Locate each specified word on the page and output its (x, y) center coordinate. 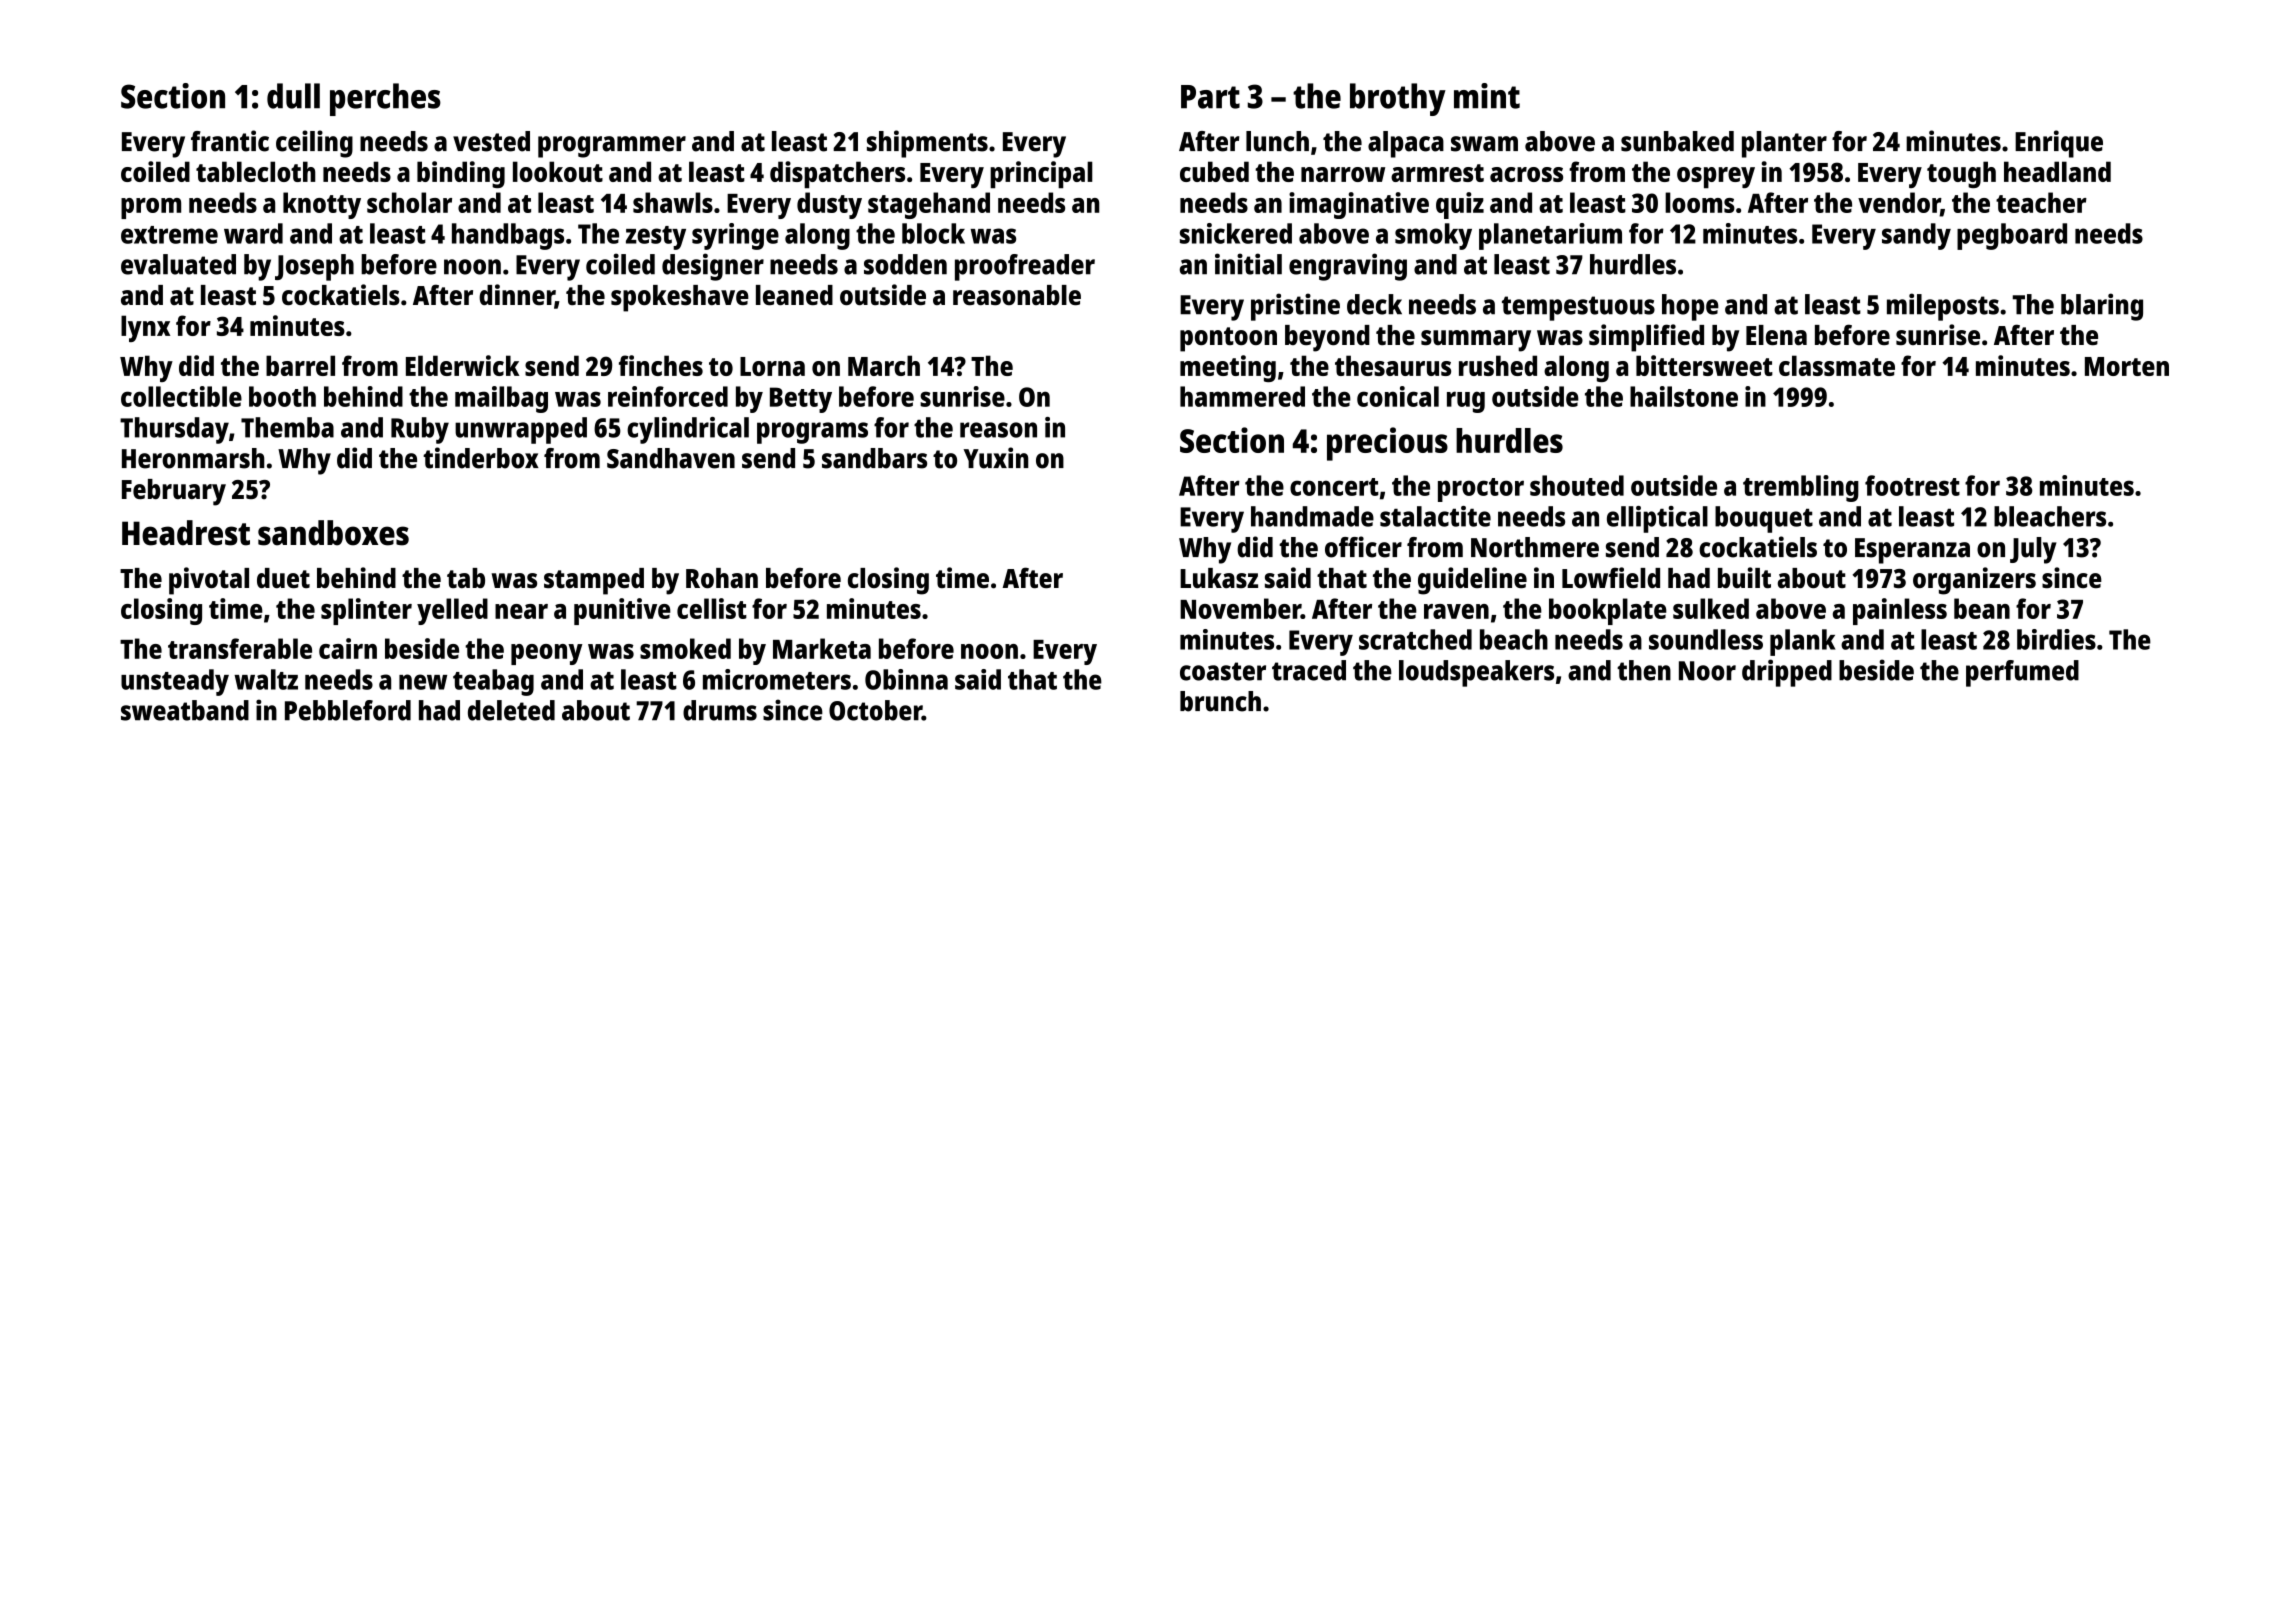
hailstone (1684, 396)
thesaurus (1393, 365)
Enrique (2059, 144)
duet (283, 578)
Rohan (722, 578)
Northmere (1535, 547)
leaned (794, 295)
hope (1690, 307)
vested (491, 141)
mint (1487, 96)
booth (282, 396)
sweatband (185, 710)
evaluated (178, 264)
